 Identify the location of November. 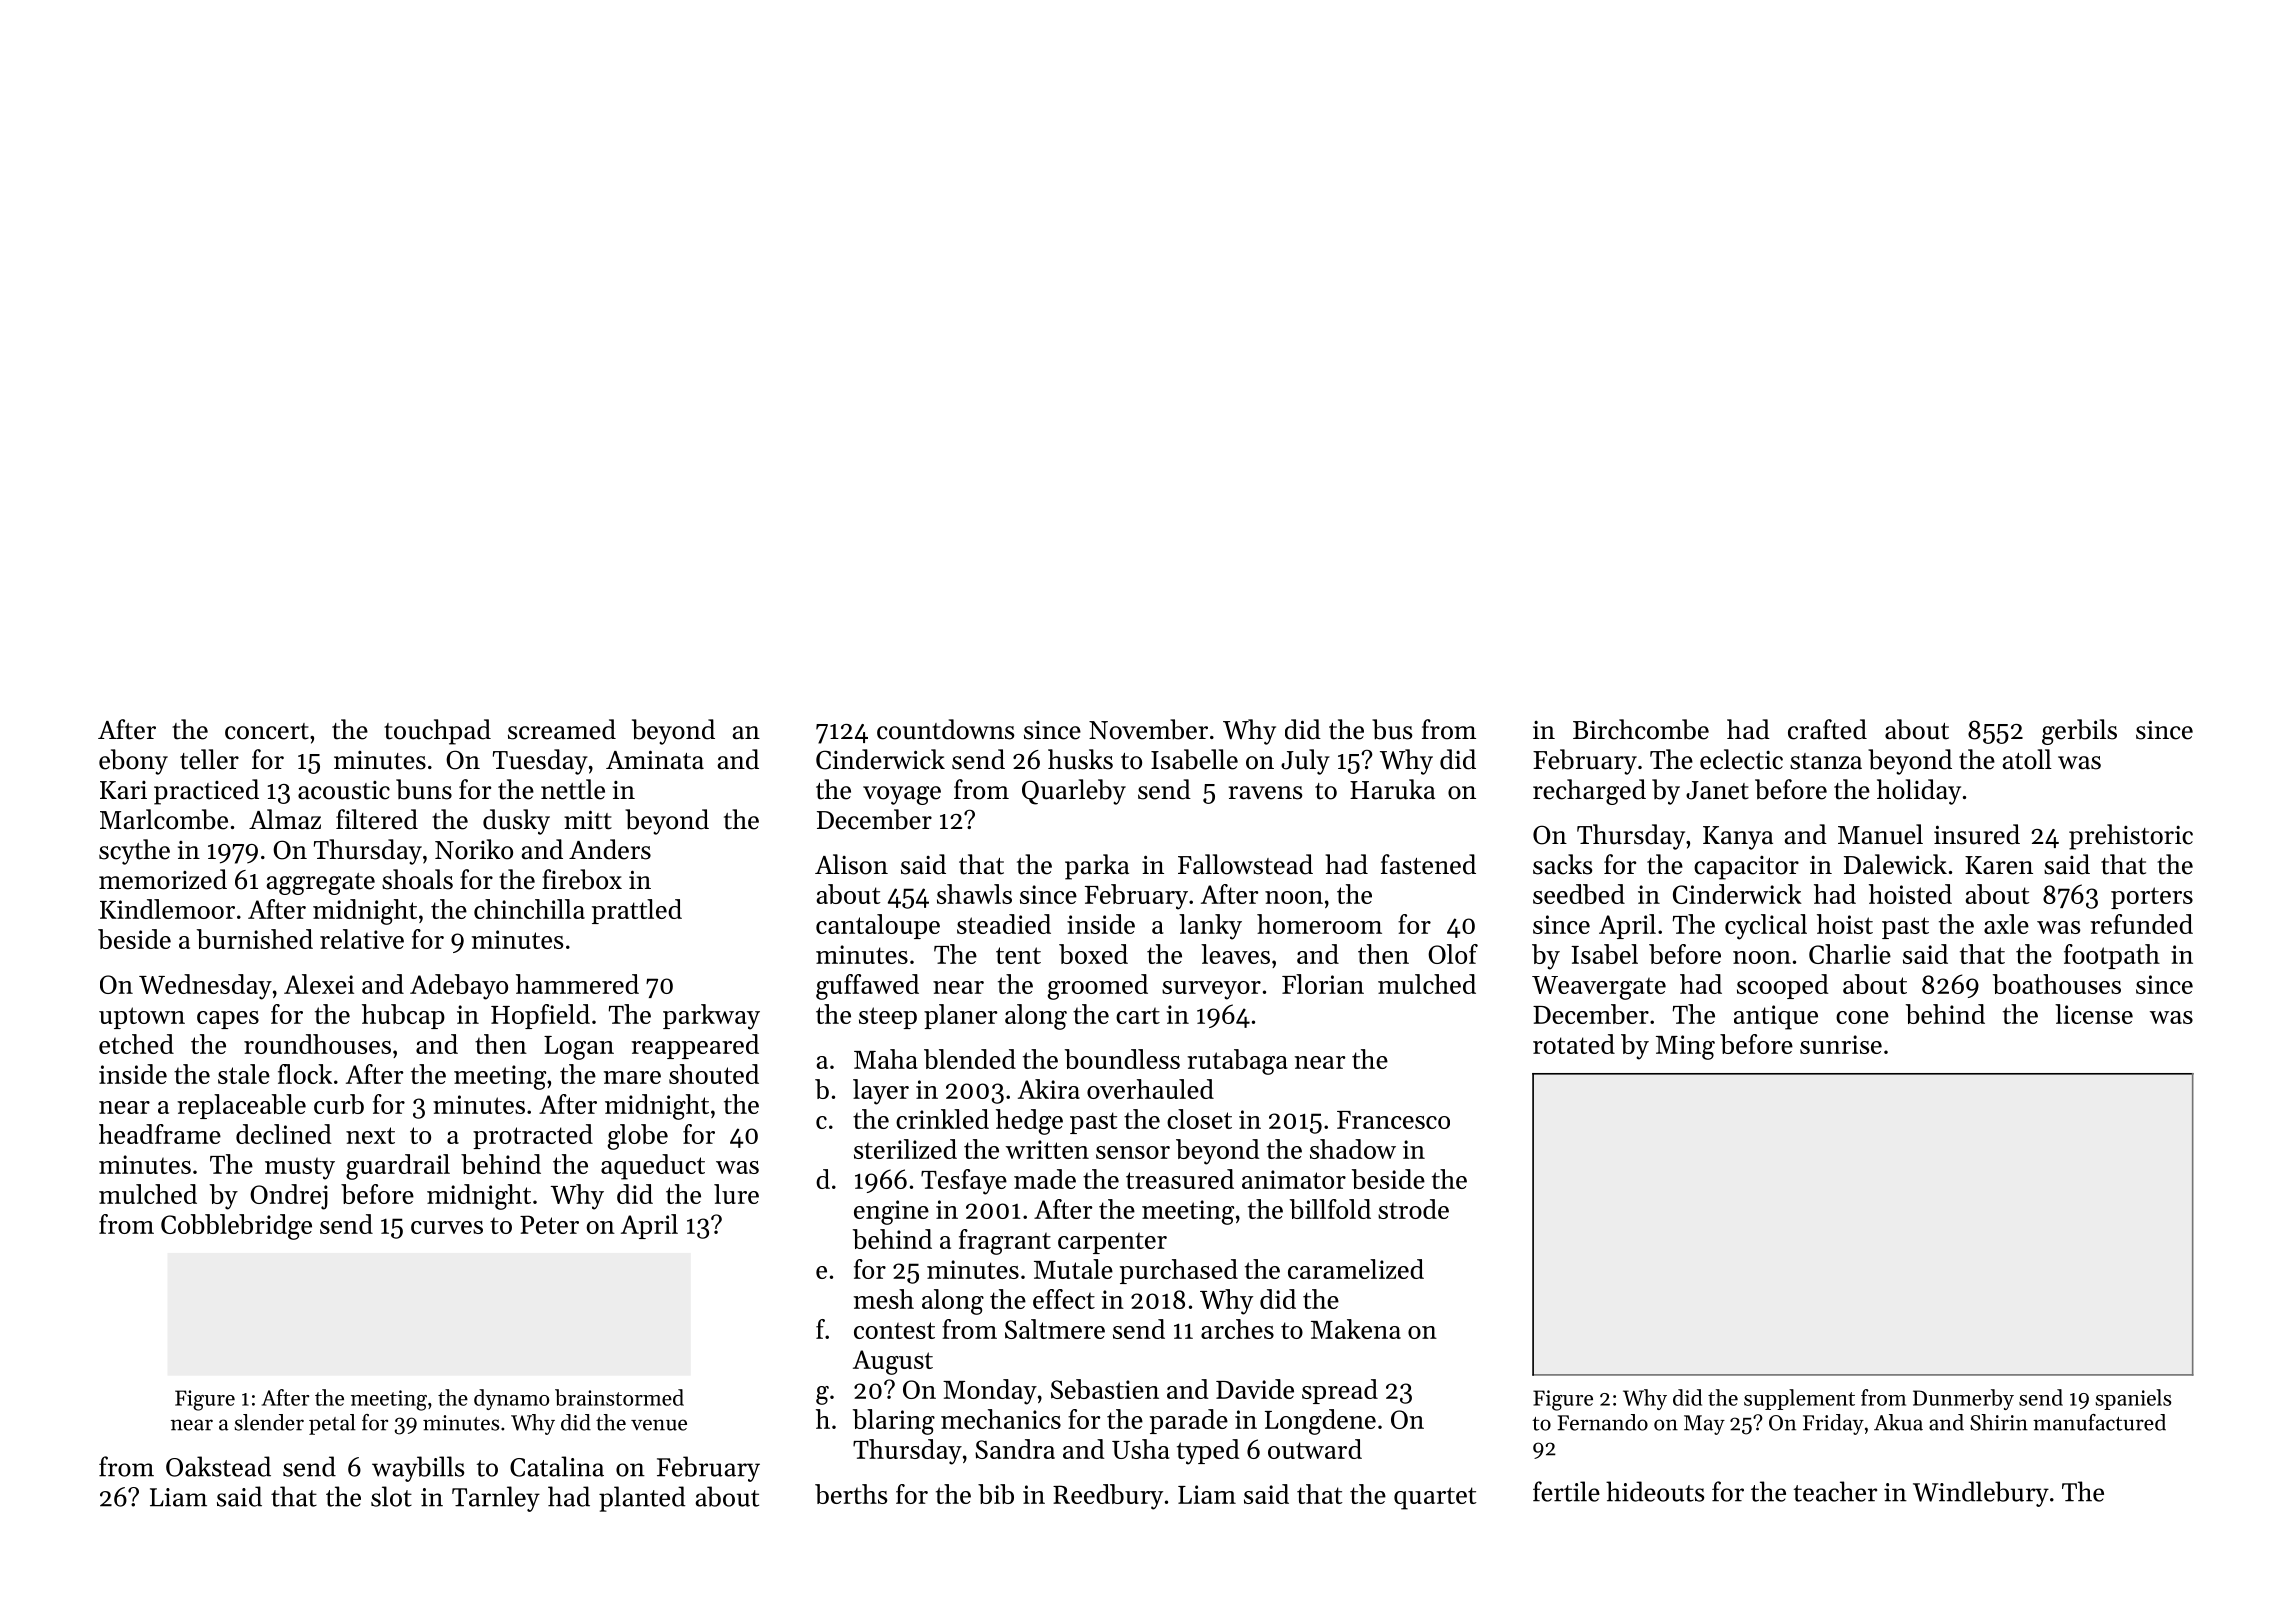
(1148, 729).
